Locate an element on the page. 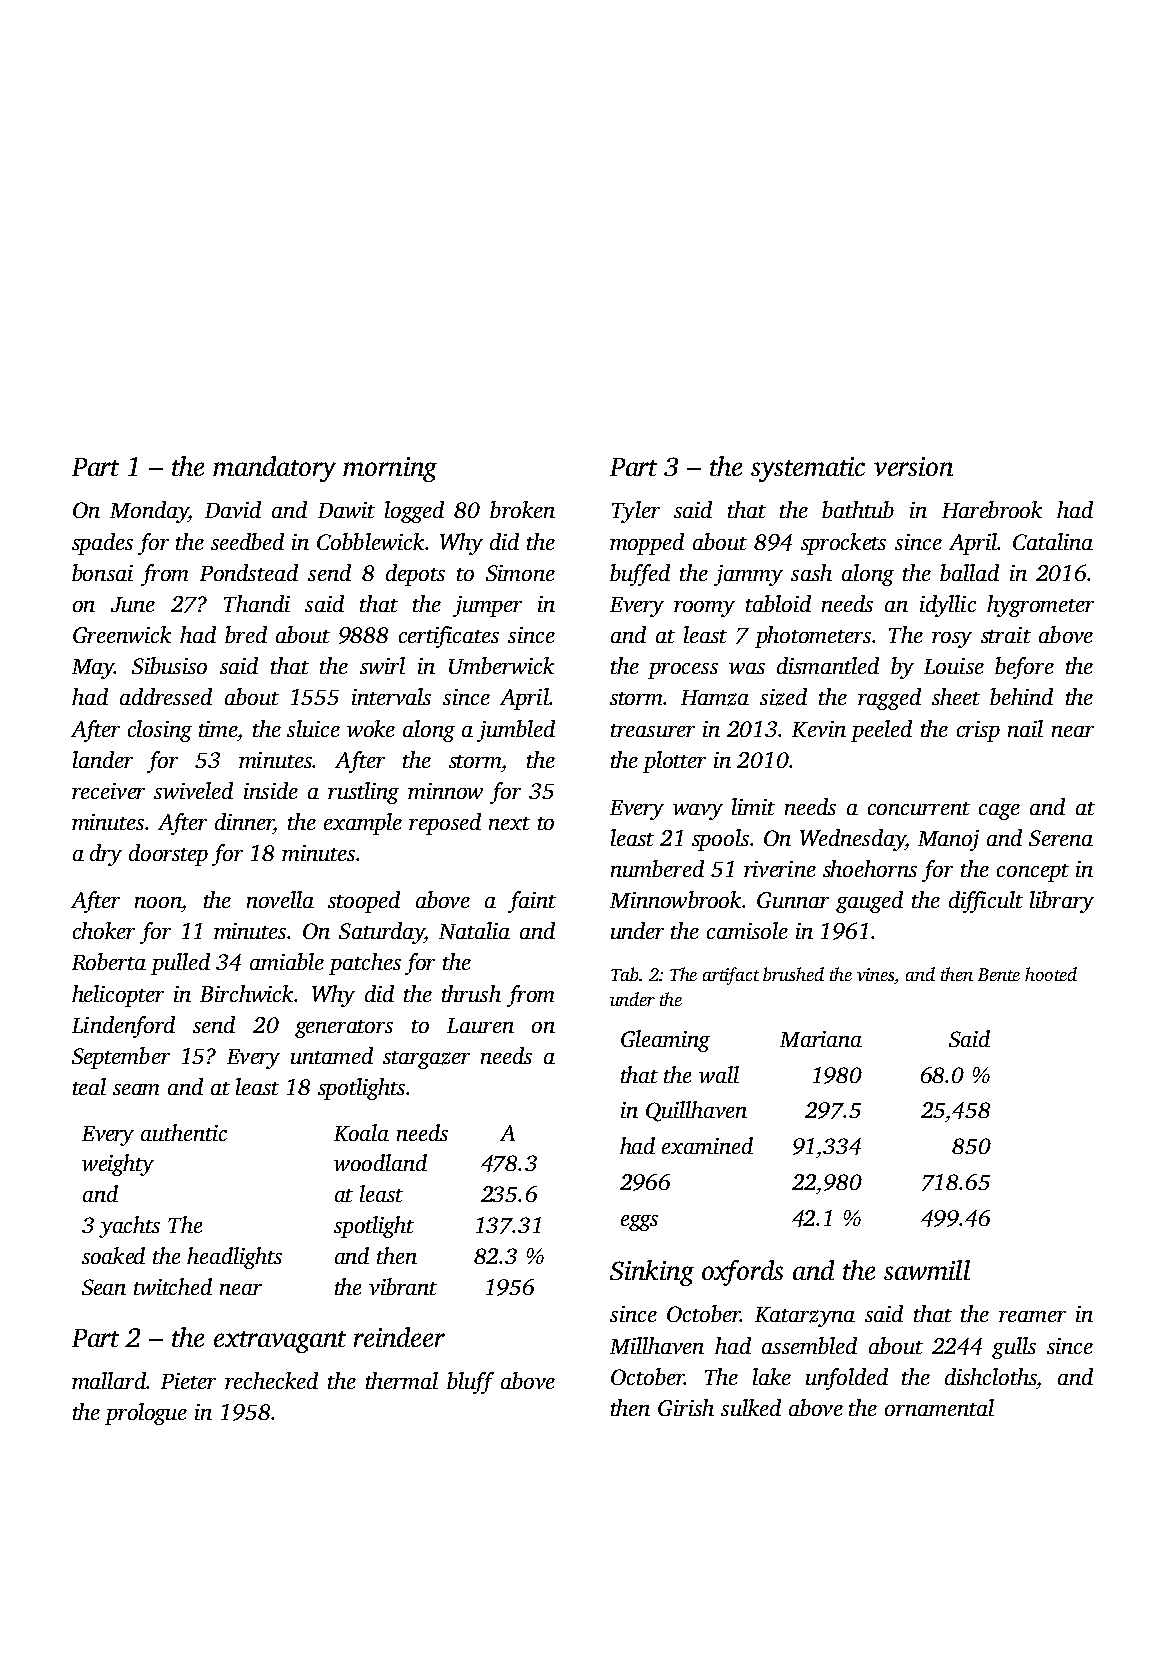  swiveled is located at coordinates (193, 790).
